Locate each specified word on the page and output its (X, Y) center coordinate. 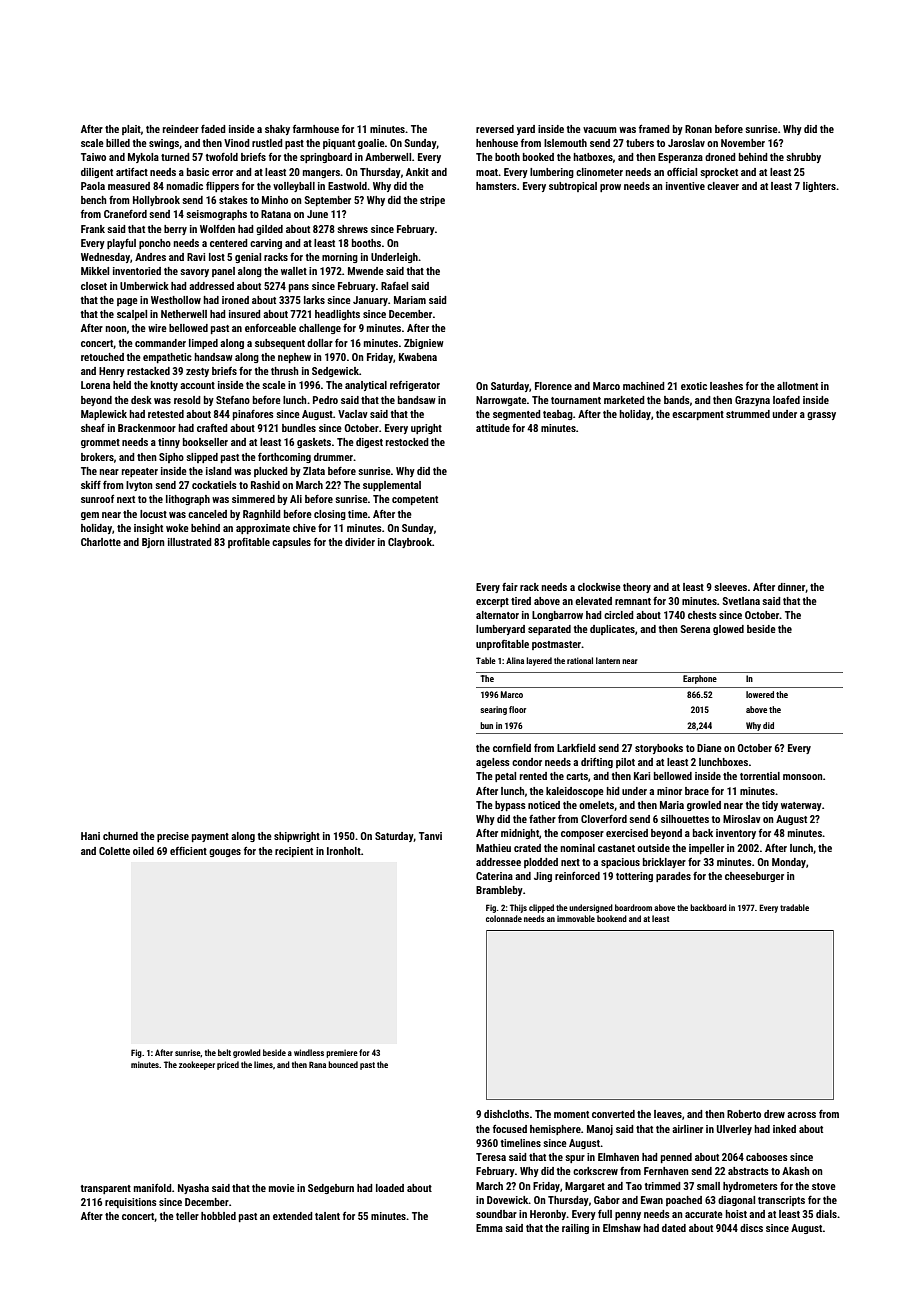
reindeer (181, 129)
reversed (495, 129)
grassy (821, 416)
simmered (253, 499)
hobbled (218, 1216)
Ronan (698, 129)
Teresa (491, 1157)
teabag (558, 415)
